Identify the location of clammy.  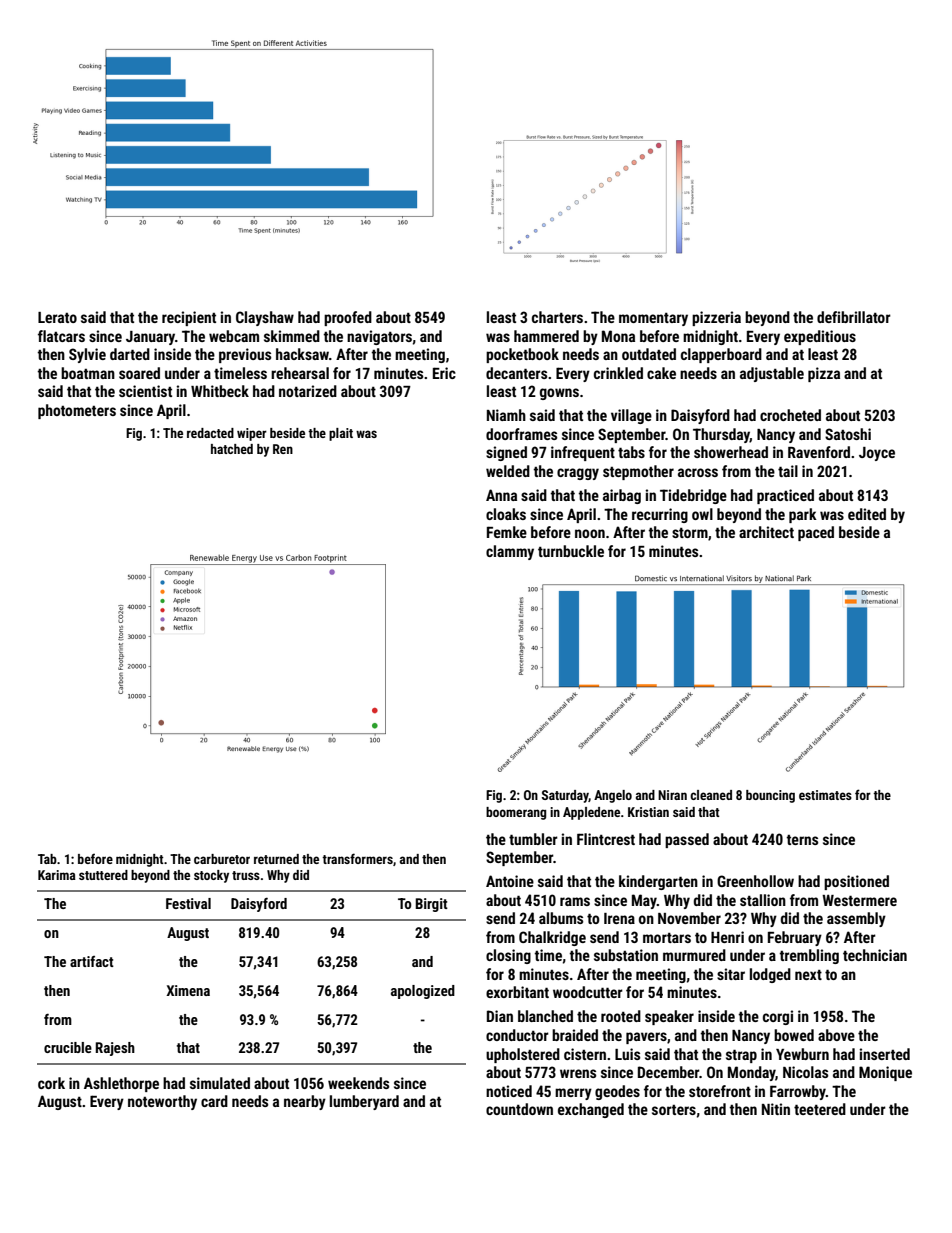
(510, 552).
